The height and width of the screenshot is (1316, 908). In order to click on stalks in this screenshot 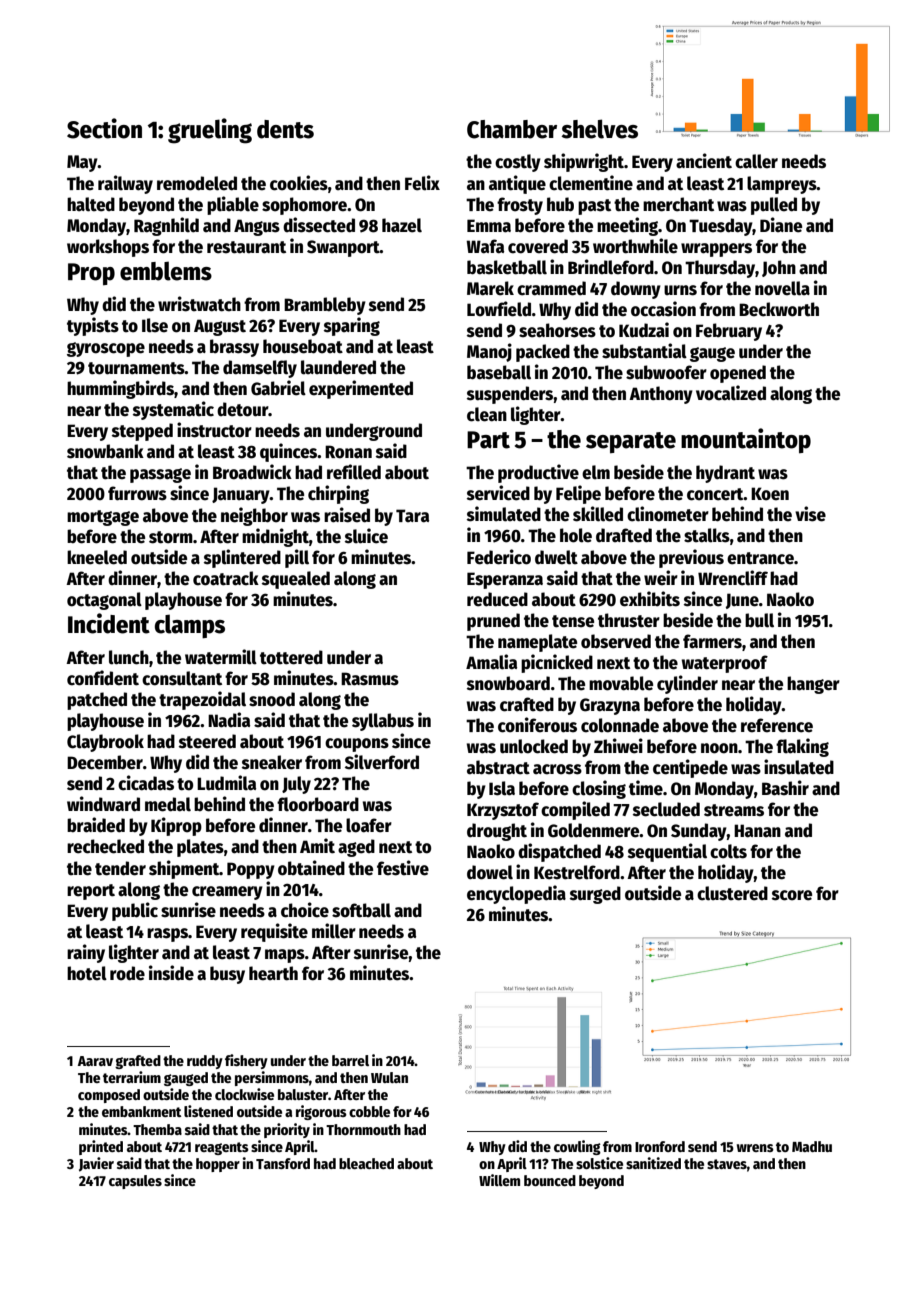, I will do `click(707, 535)`.
